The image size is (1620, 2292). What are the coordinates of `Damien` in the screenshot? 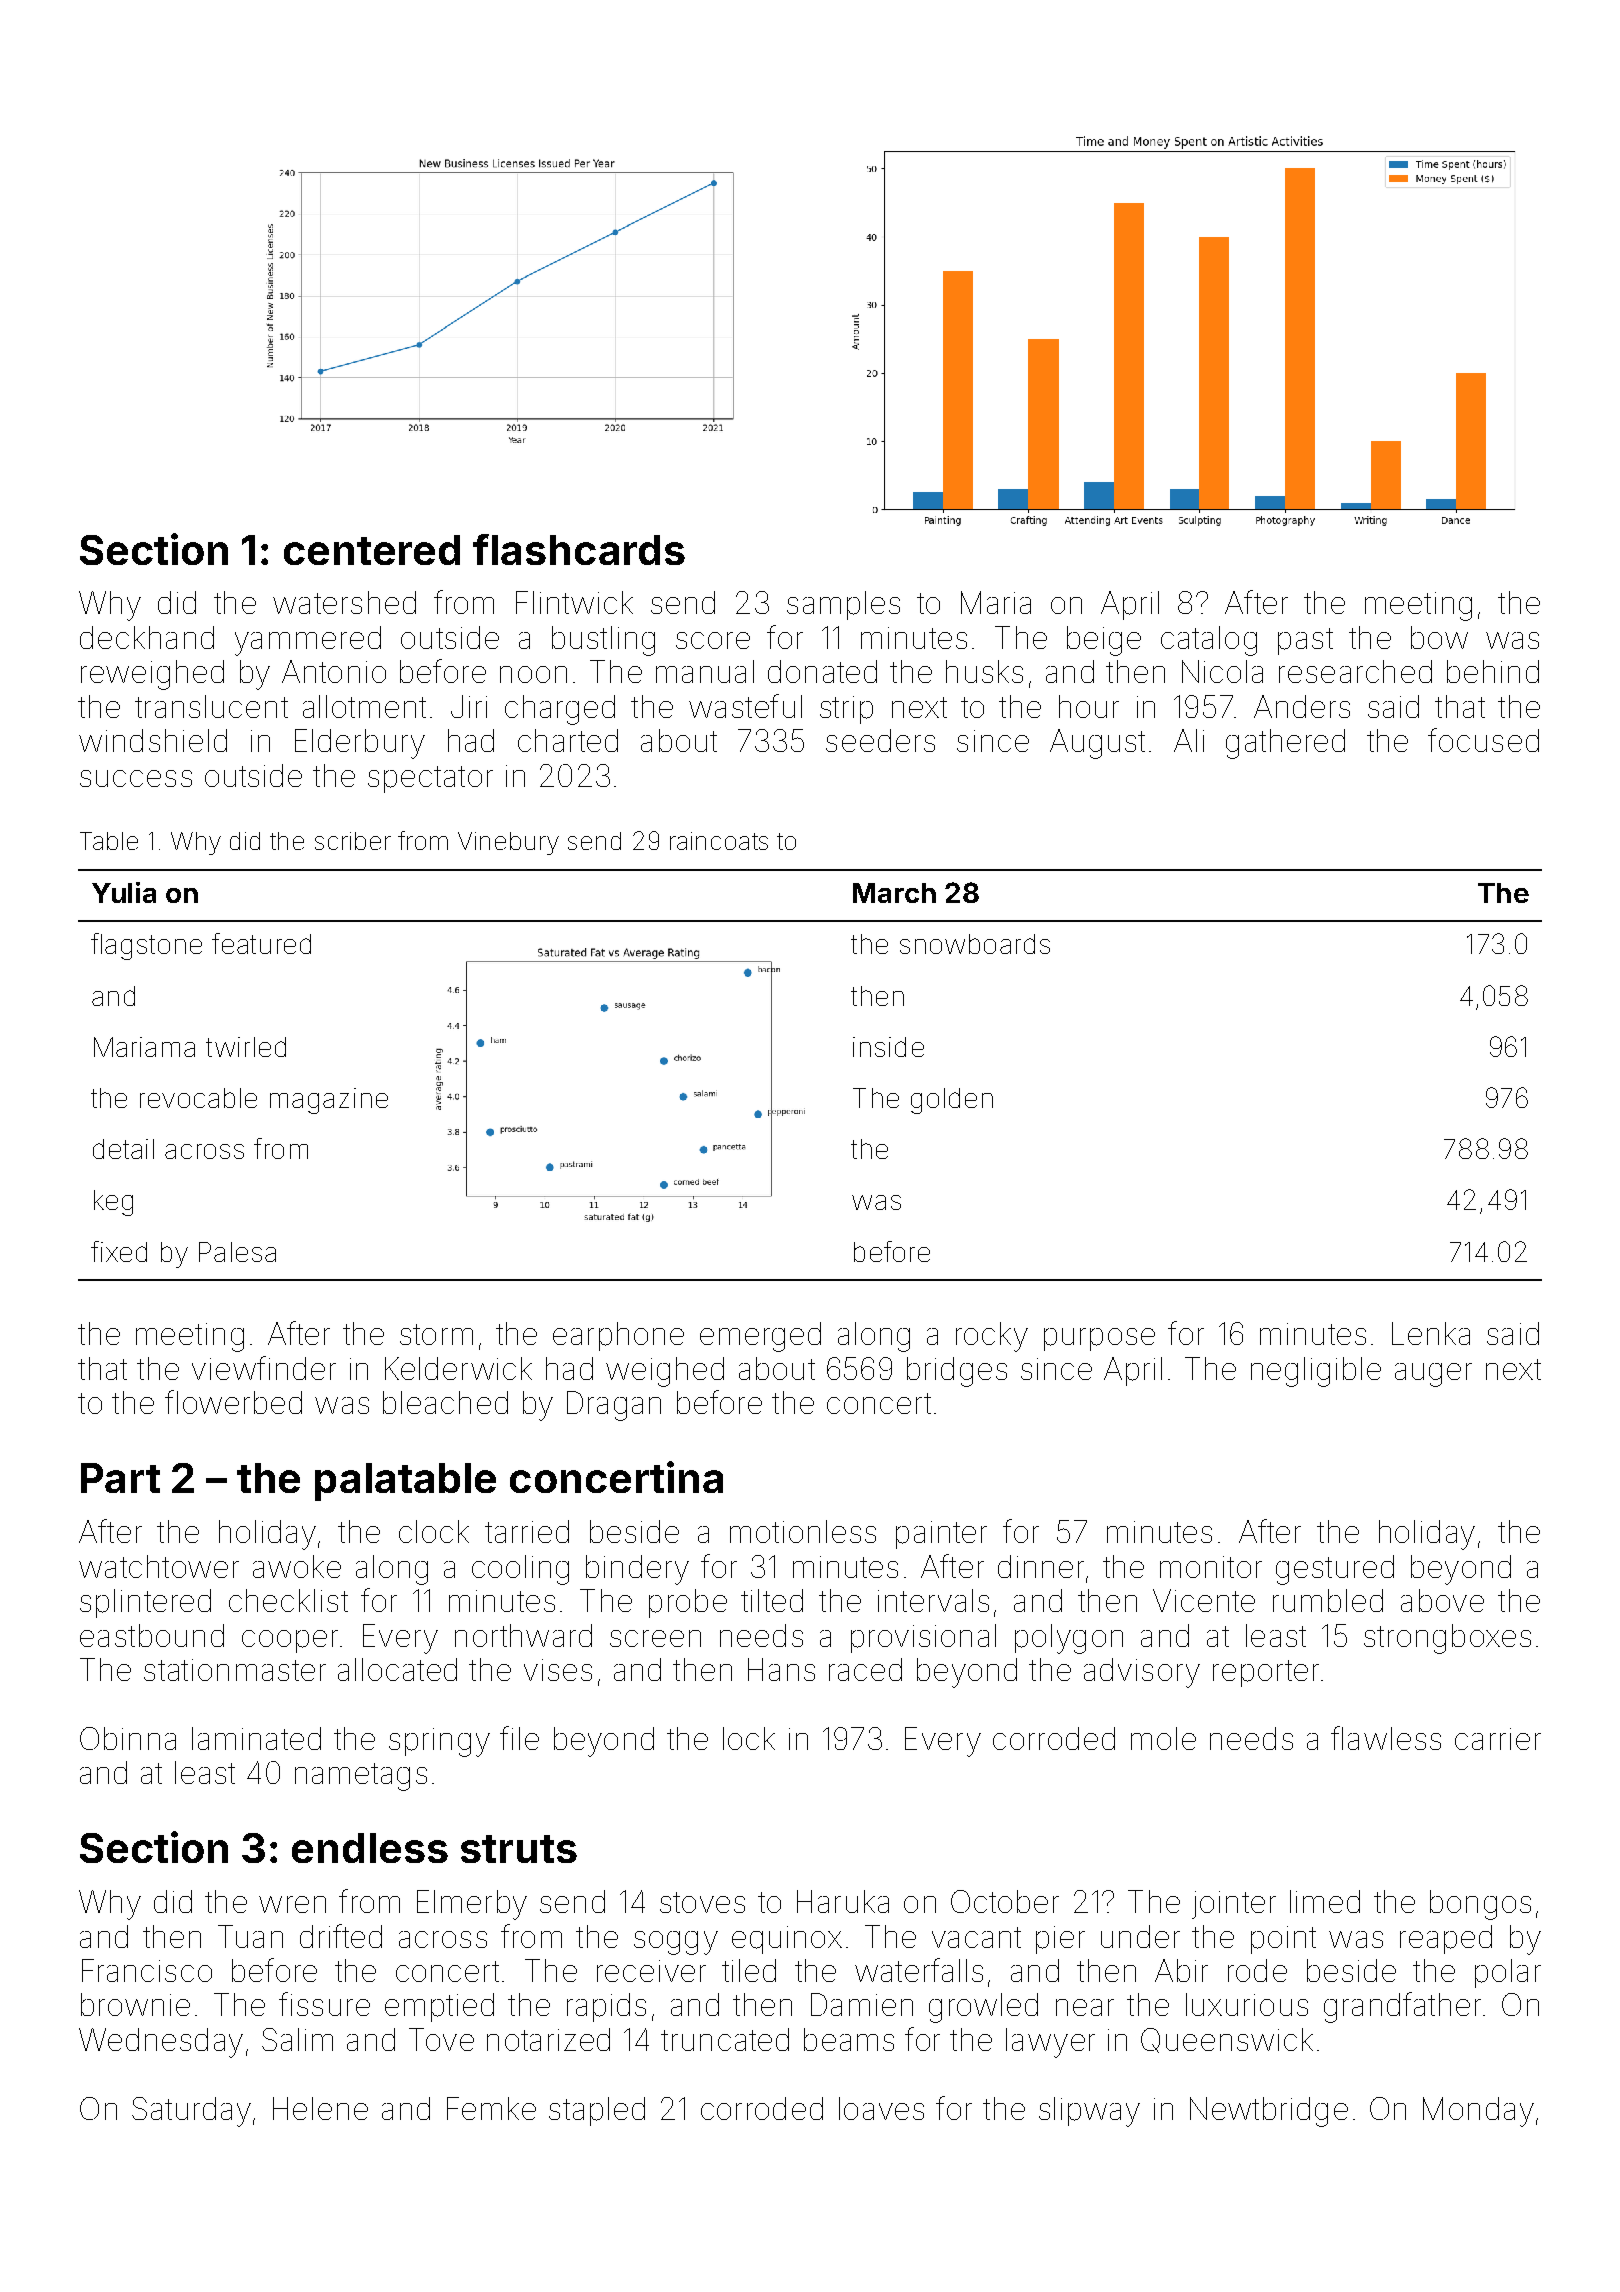 It's located at (862, 2004).
